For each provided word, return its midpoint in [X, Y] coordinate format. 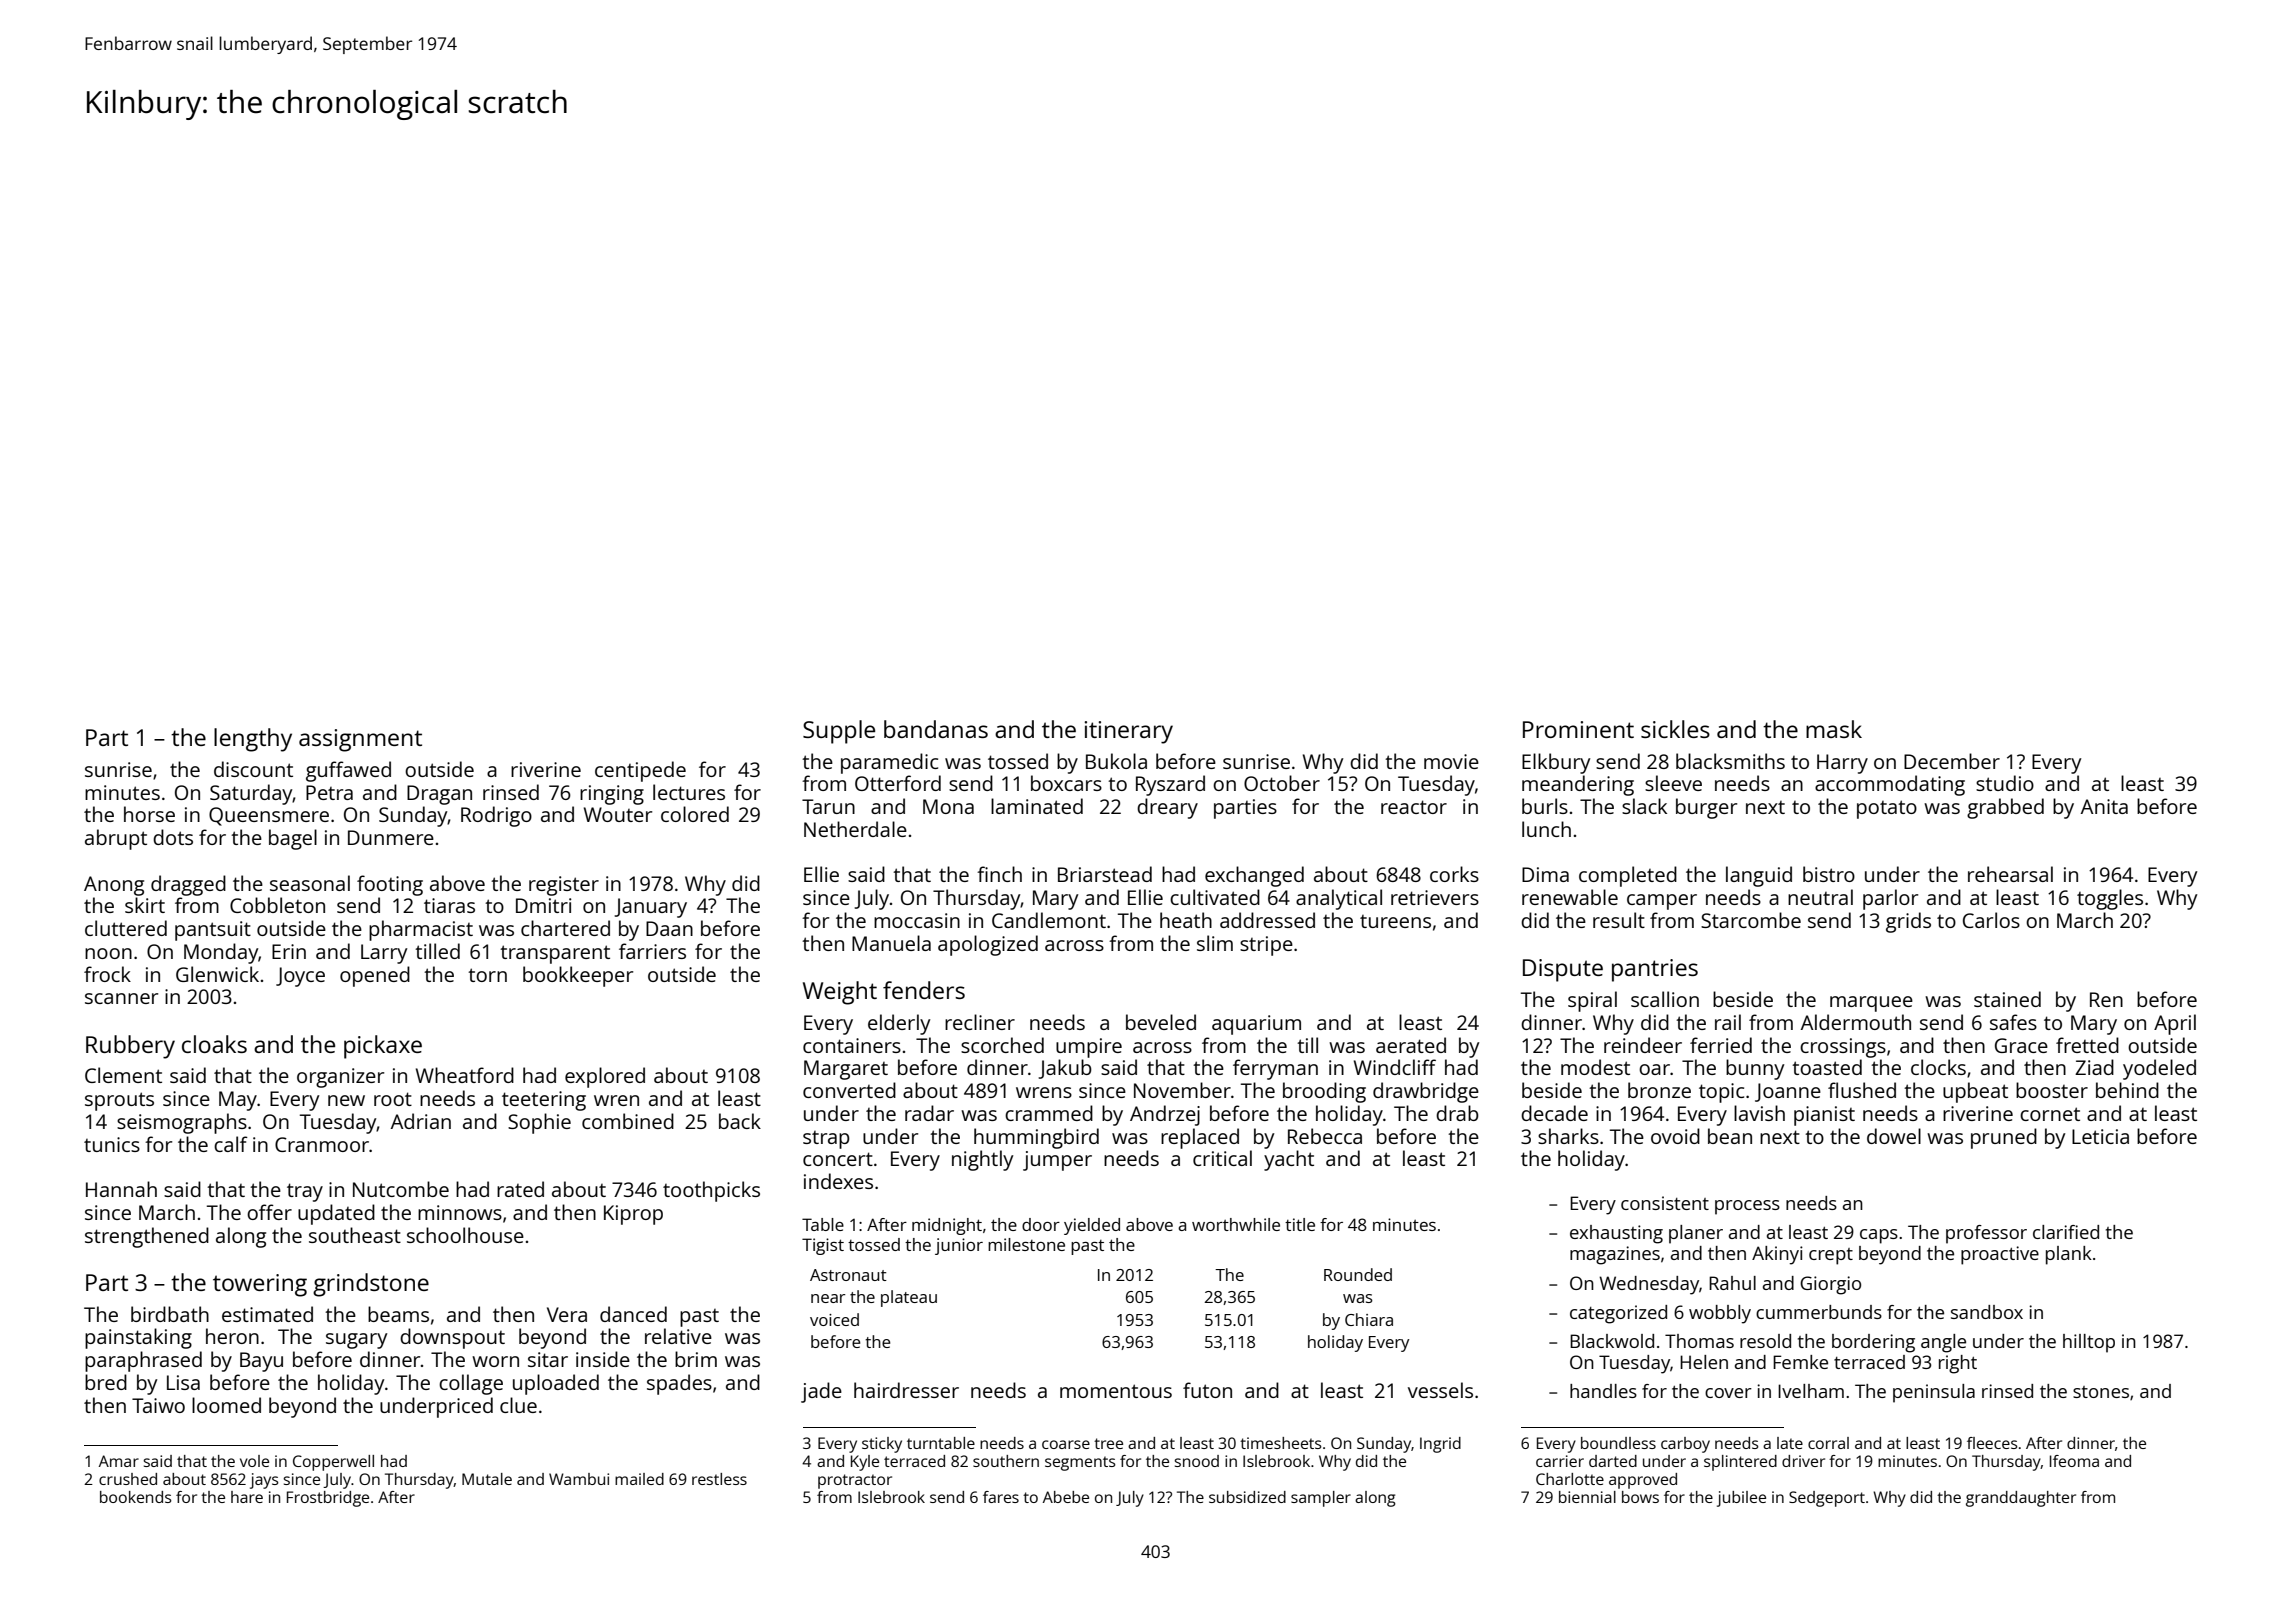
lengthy [253, 740]
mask [1834, 729]
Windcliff [1395, 1067]
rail [1728, 1022]
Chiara [1369, 1319]
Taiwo [158, 1405]
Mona [948, 806]
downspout [452, 1338]
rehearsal [2010, 874]
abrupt [116, 839]
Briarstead [1105, 874]
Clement [123, 1075]
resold [1765, 1341]
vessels [1440, 1390]
